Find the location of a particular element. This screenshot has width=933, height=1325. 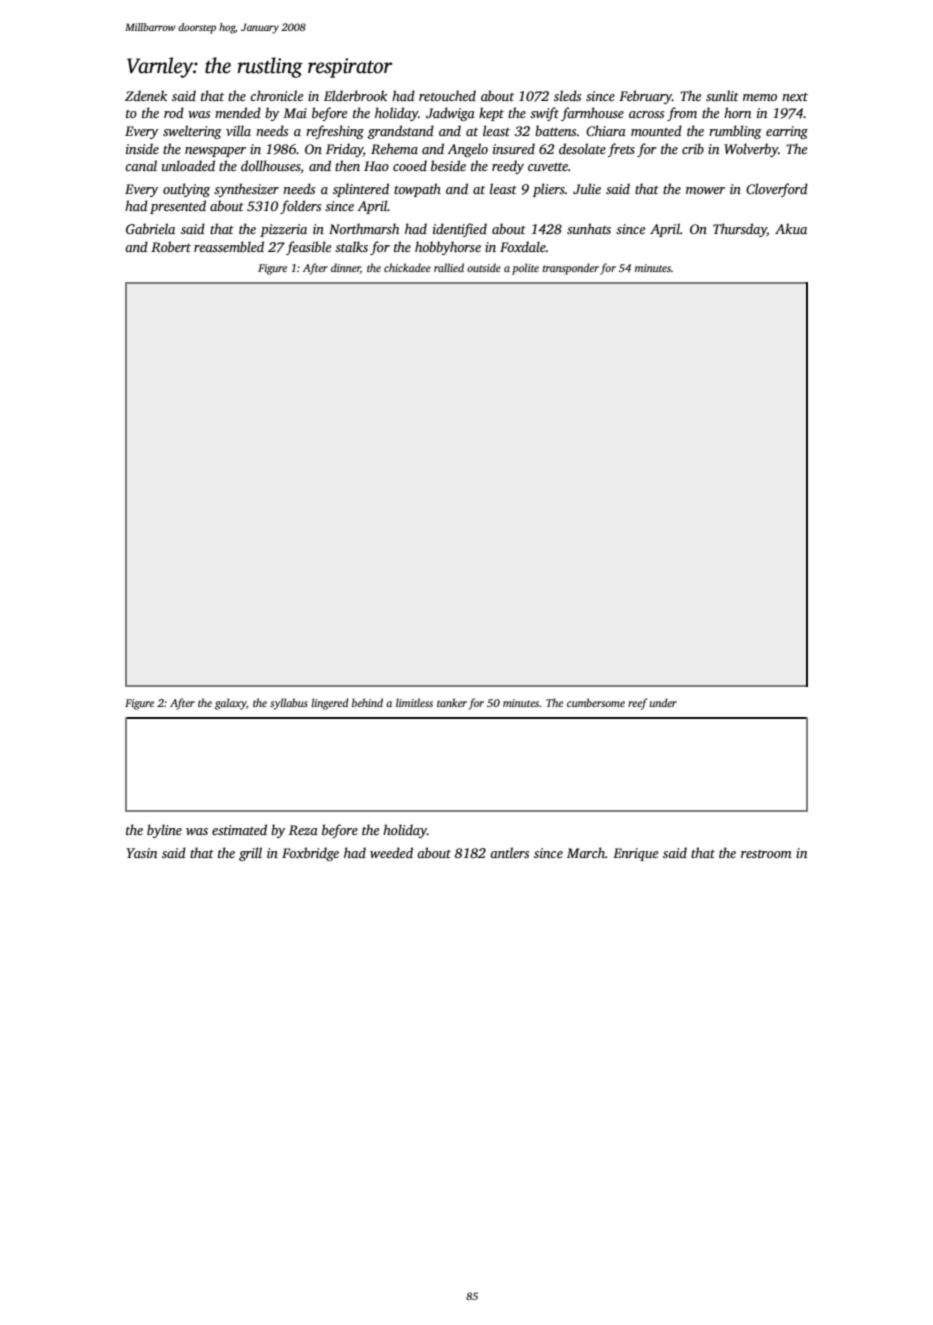

galaxy is located at coordinates (231, 704).
